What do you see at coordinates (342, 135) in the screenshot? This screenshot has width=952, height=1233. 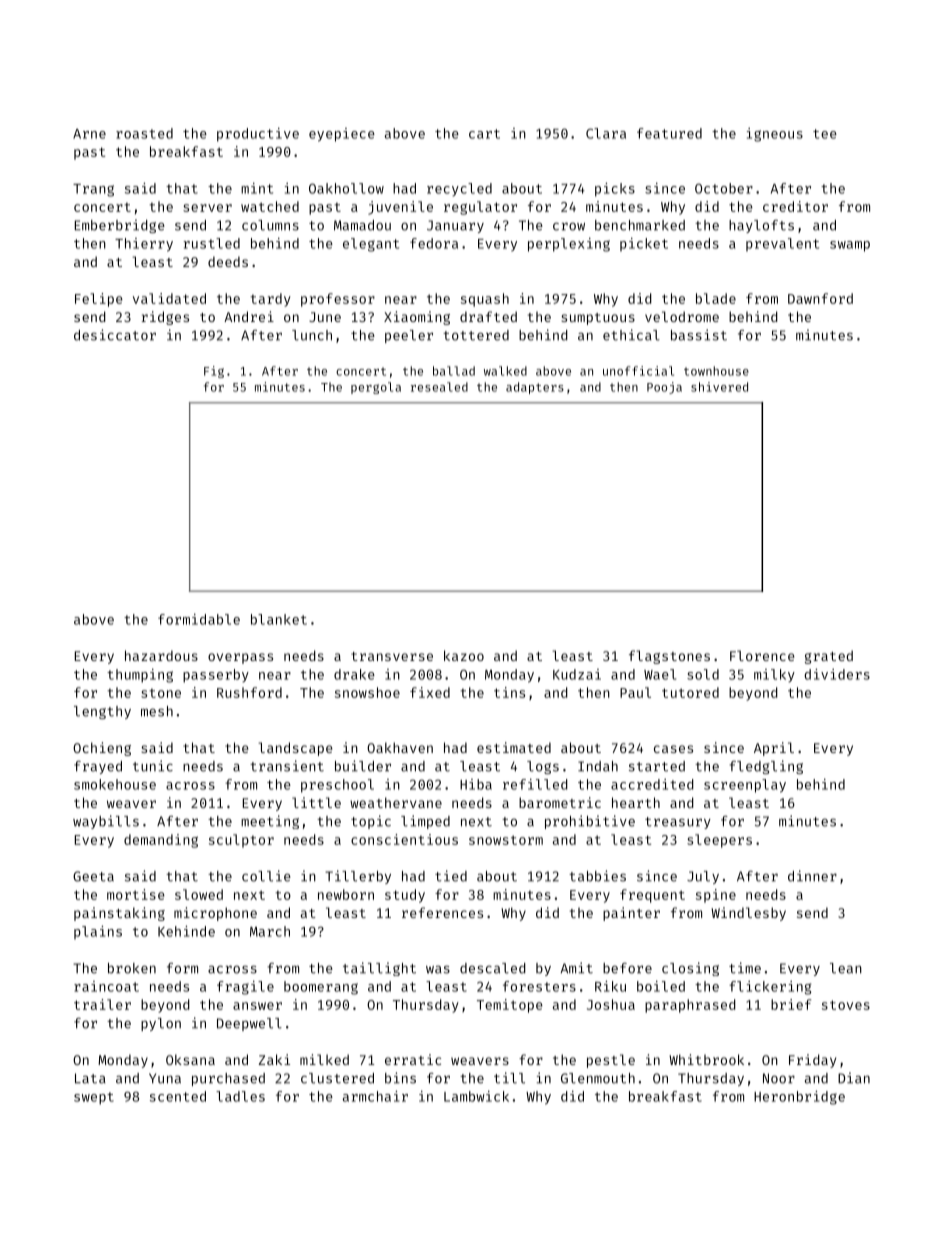 I see `eyepiece` at bounding box center [342, 135].
